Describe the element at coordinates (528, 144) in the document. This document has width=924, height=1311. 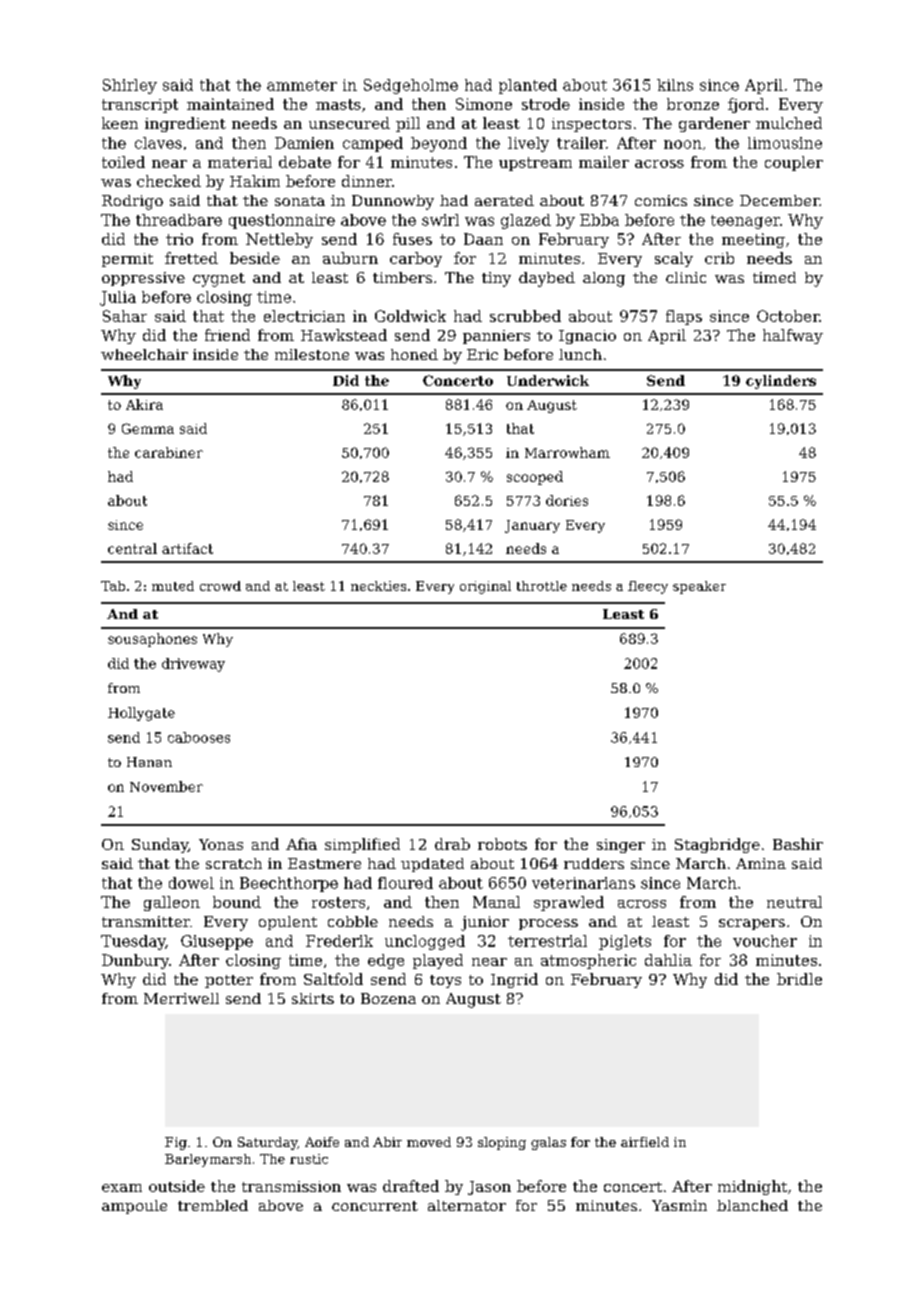
I see `lively` at that location.
